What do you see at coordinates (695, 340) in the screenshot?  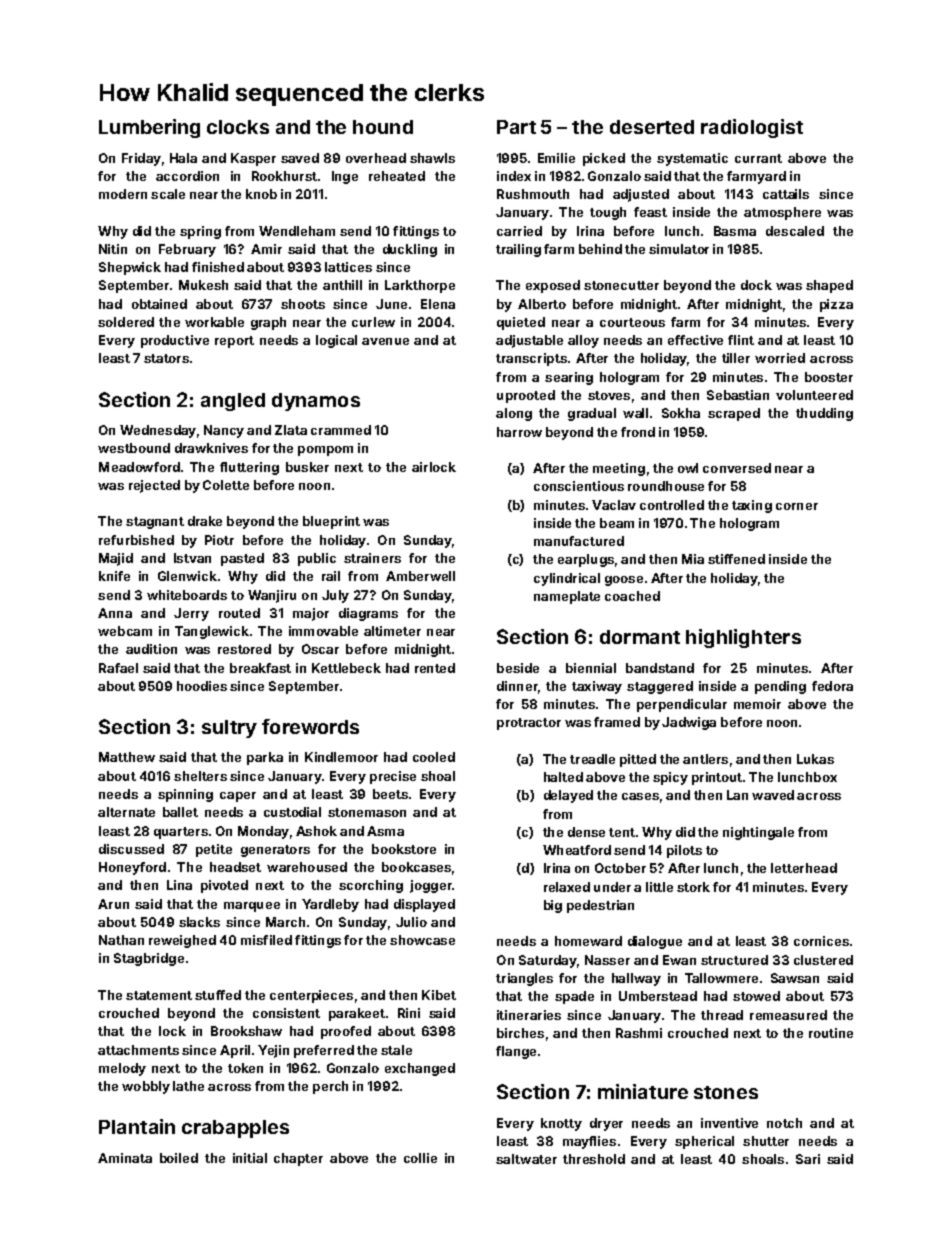 I see `effective` at bounding box center [695, 340].
